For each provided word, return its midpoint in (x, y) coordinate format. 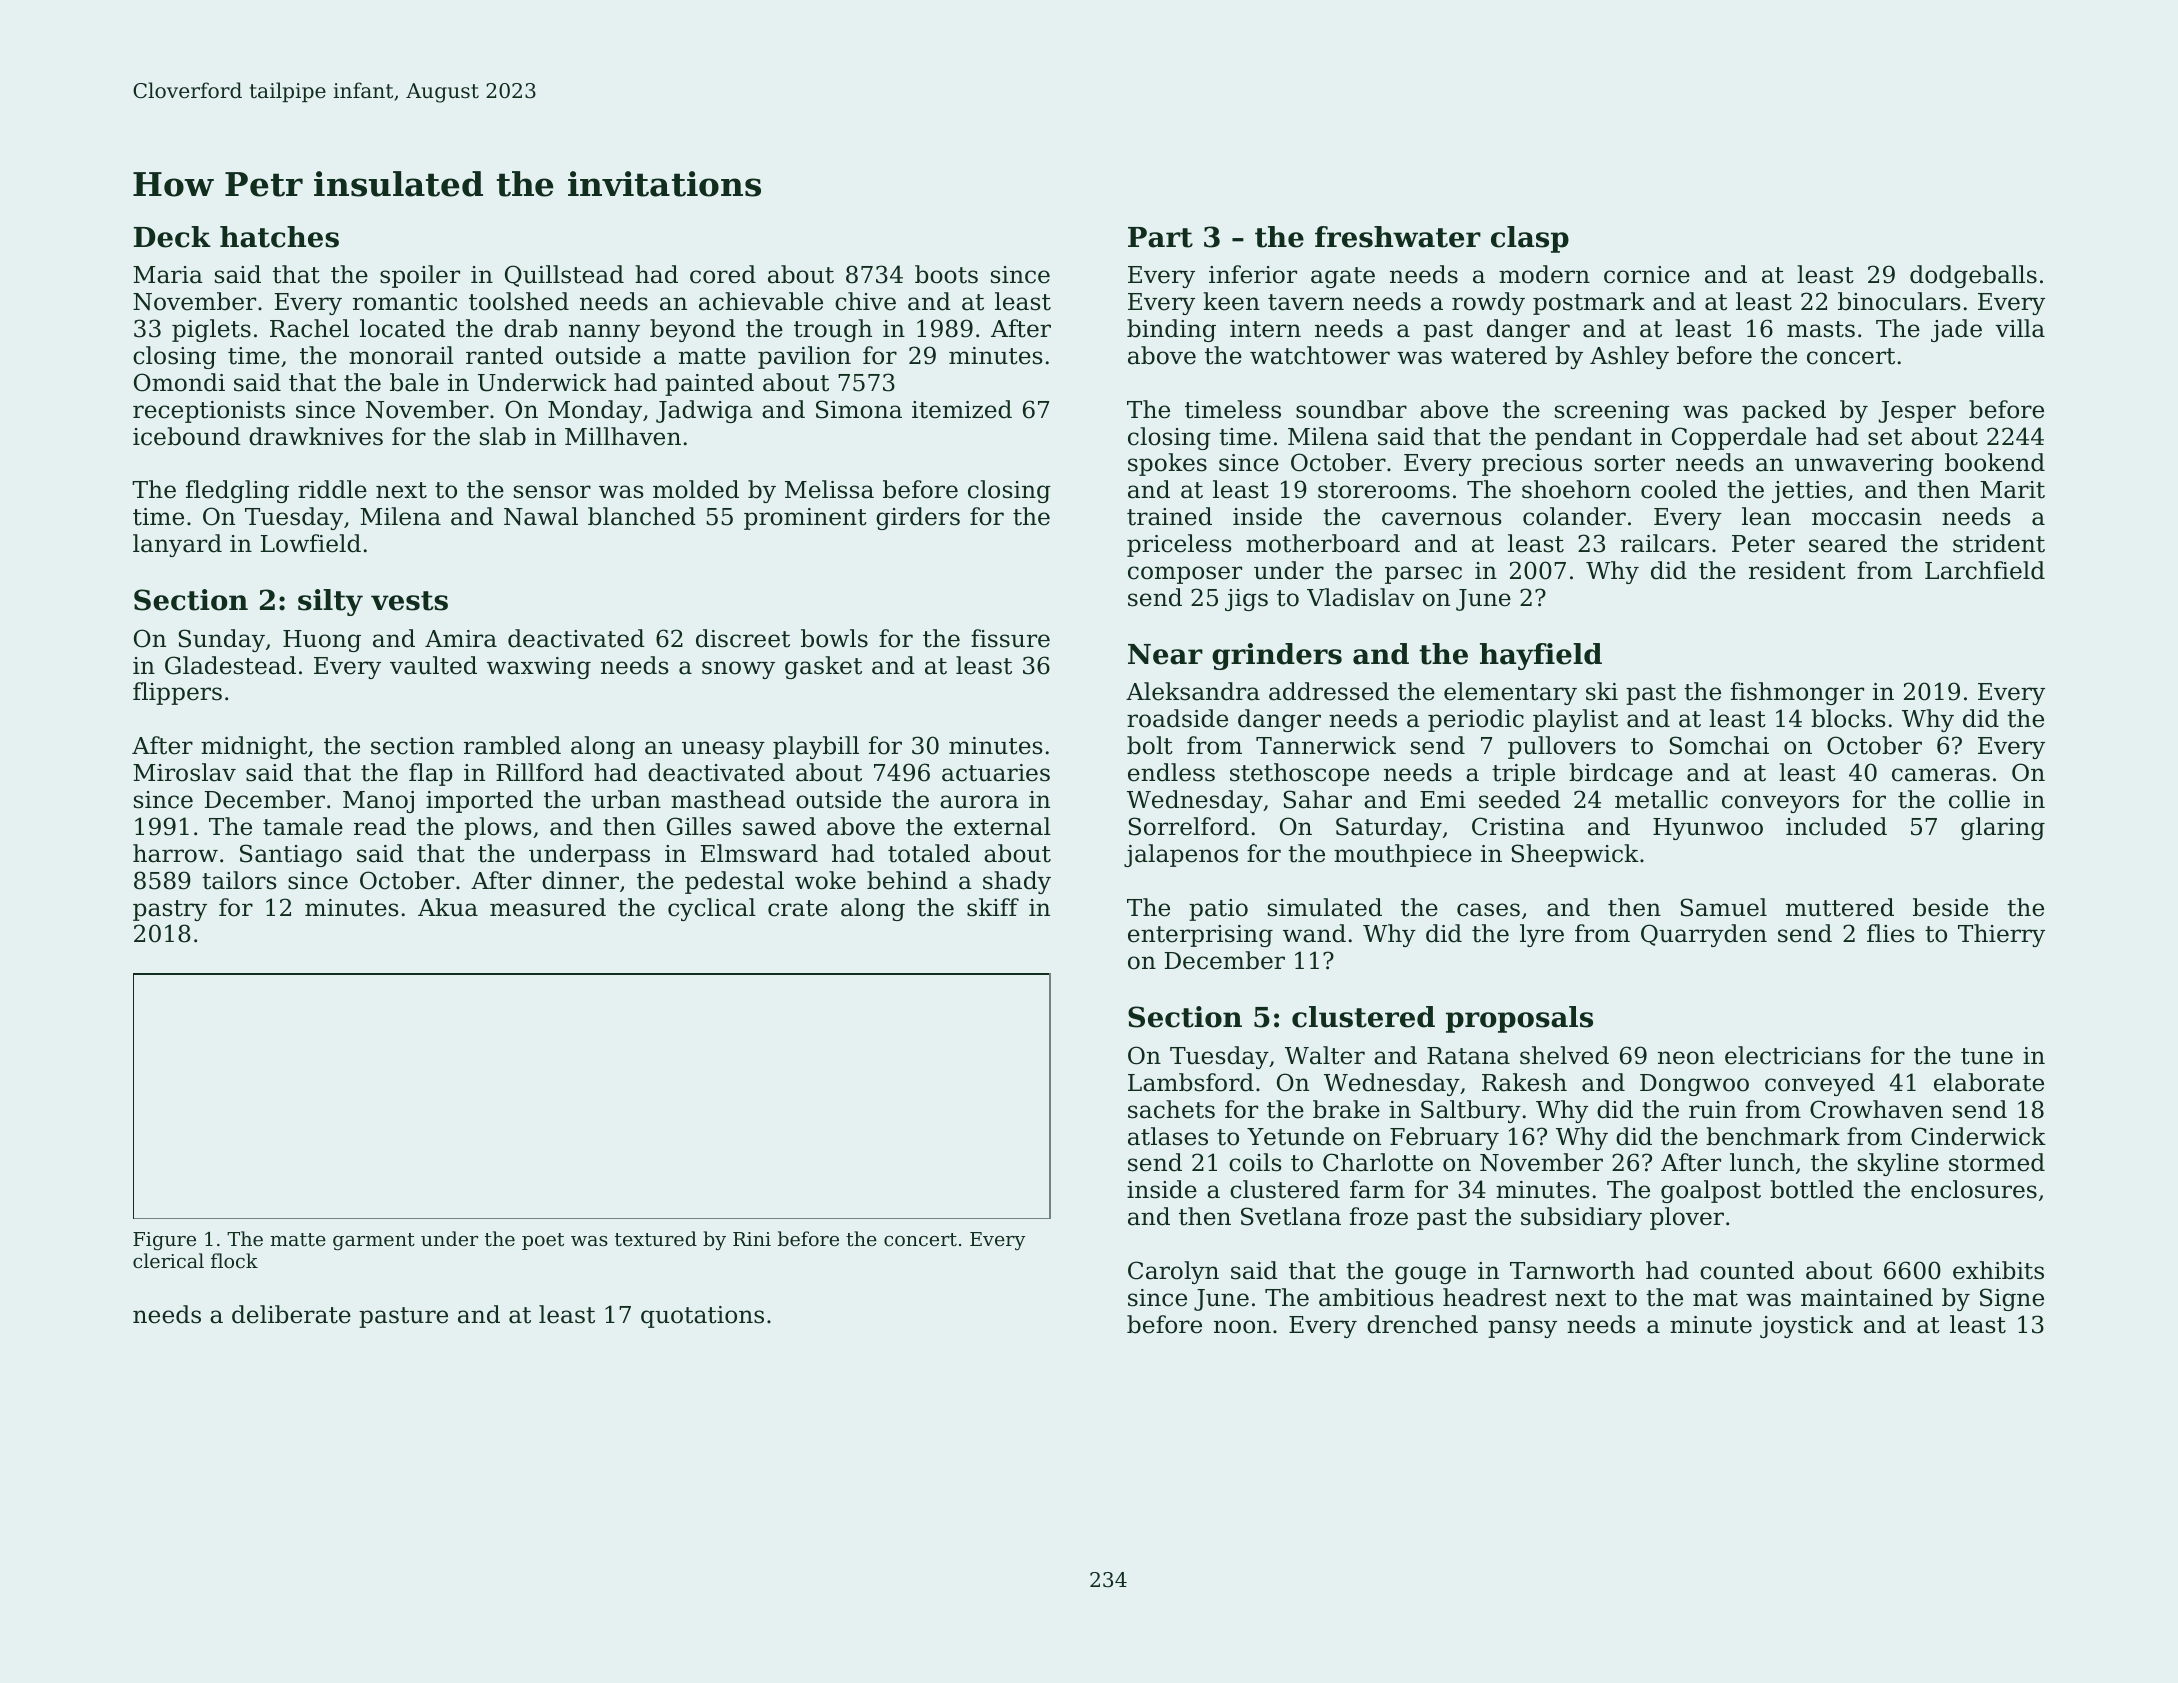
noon (1242, 1327)
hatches (279, 237)
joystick (1806, 1326)
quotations (702, 1317)
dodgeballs (1973, 276)
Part (1160, 237)
